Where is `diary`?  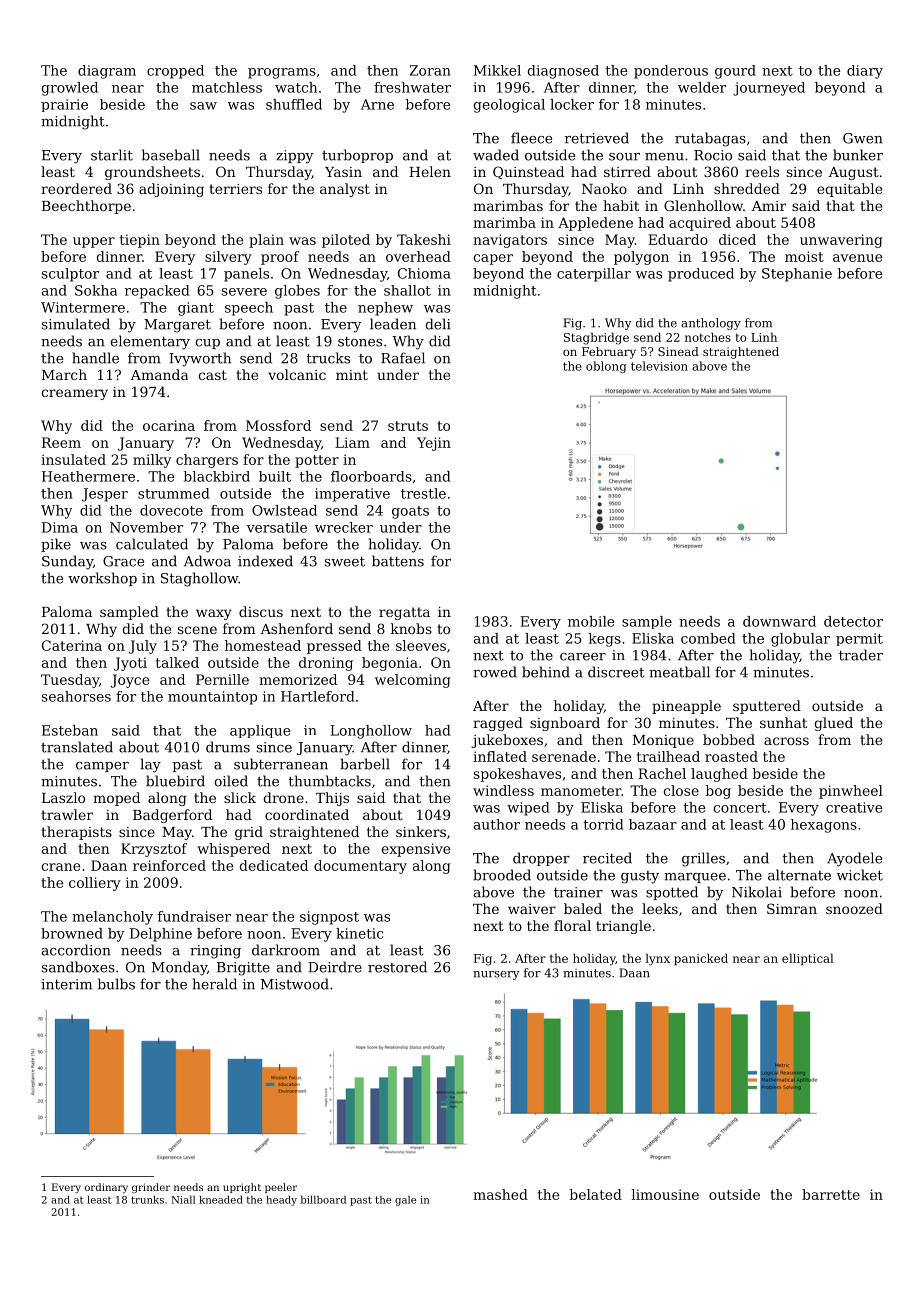
diary is located at coordinates (865, 72).
